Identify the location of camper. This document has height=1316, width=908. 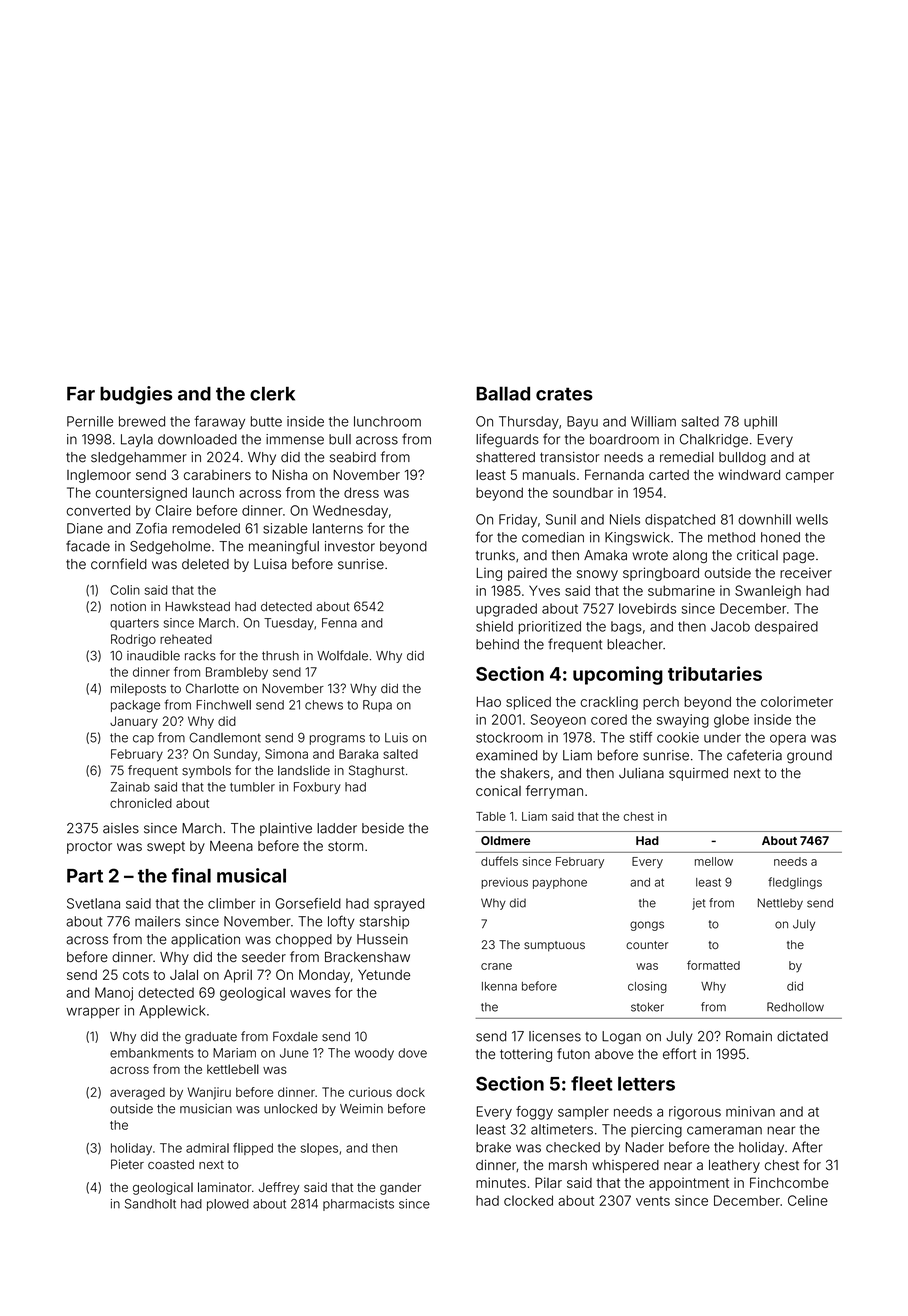
(810, 477).
